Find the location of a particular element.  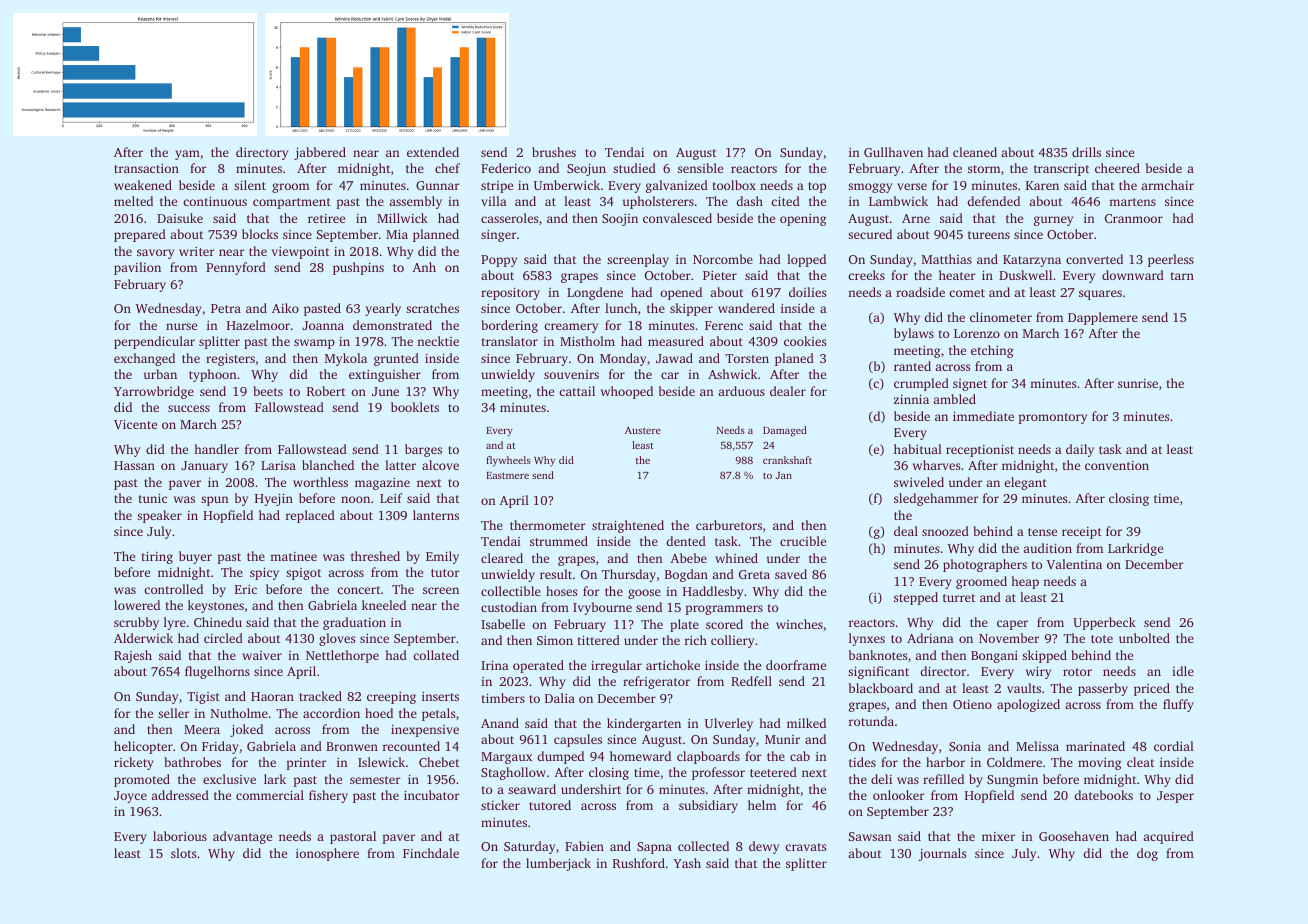

dog is located at coordinates (1147, 854).
